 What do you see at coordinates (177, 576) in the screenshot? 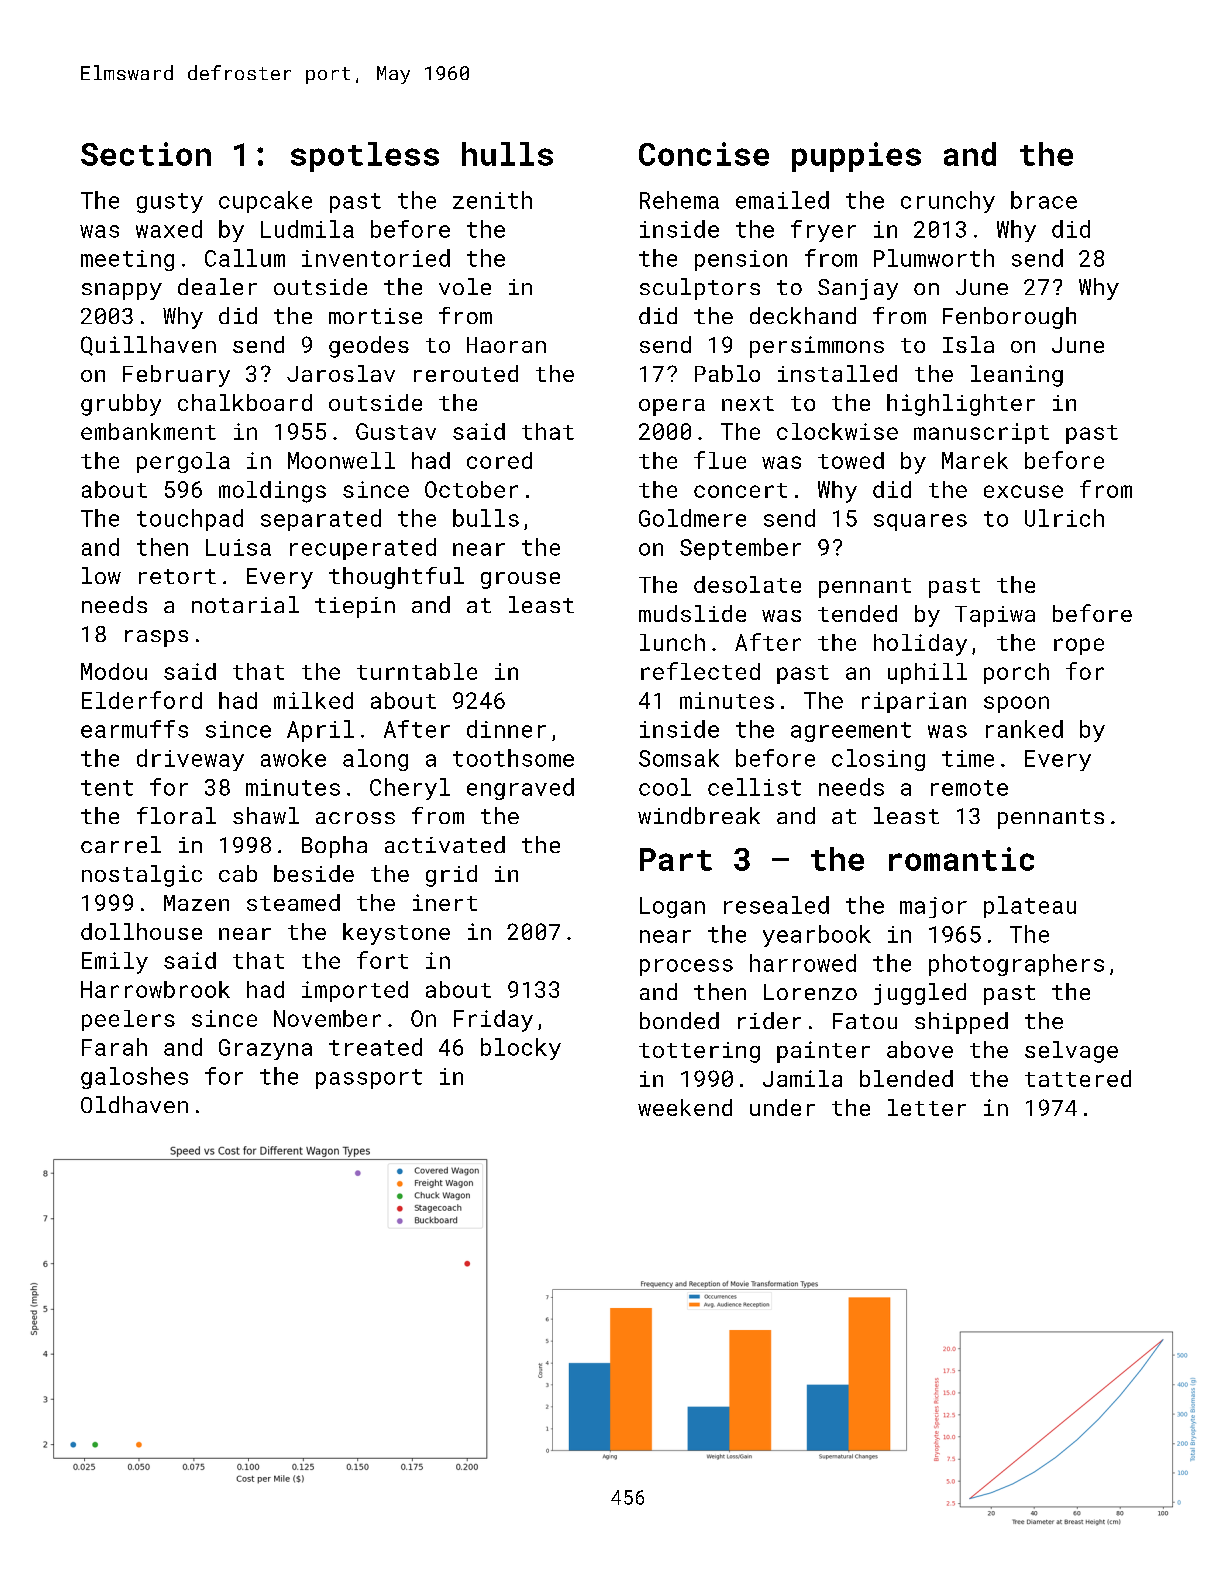
I see `retort` at bounding box center [177, 576].
